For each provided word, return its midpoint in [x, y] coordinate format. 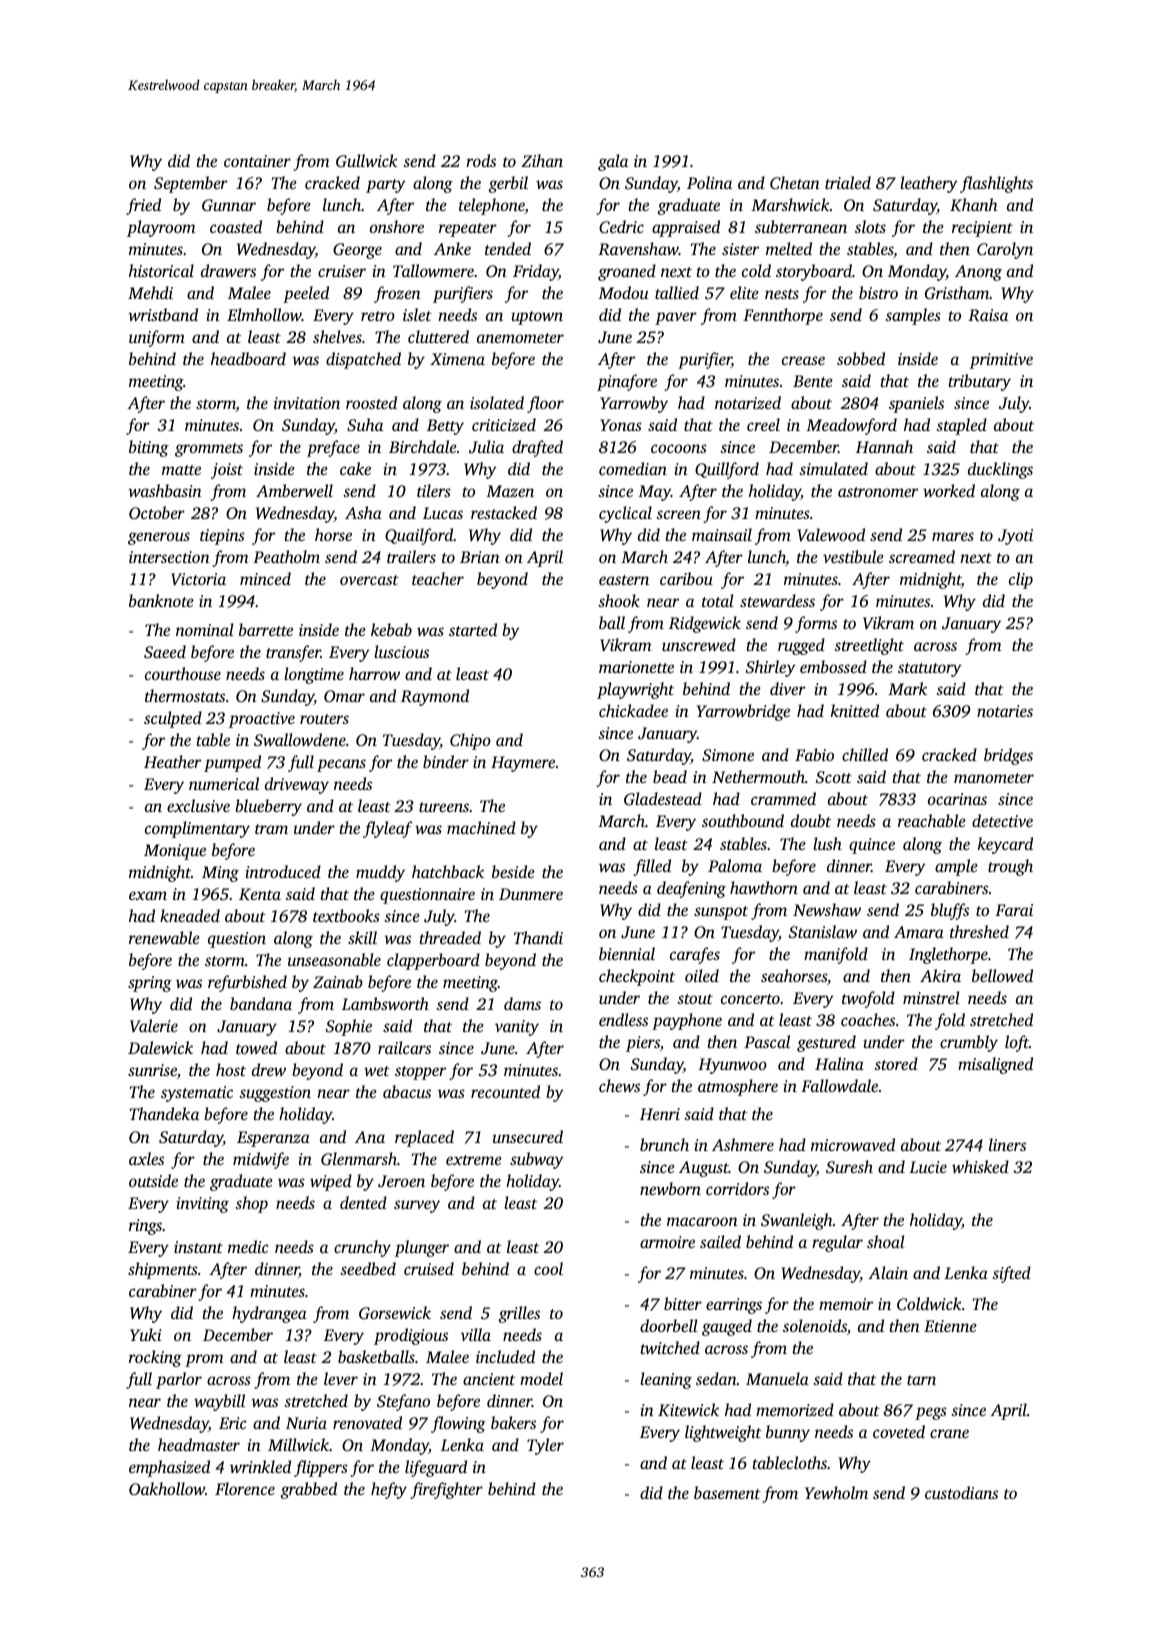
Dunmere [531, 894]
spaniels [916, 404]
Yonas [621, 425]
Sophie [349, 1027]
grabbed [309, 1490]
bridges [1008, 756]
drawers [228, 270]
